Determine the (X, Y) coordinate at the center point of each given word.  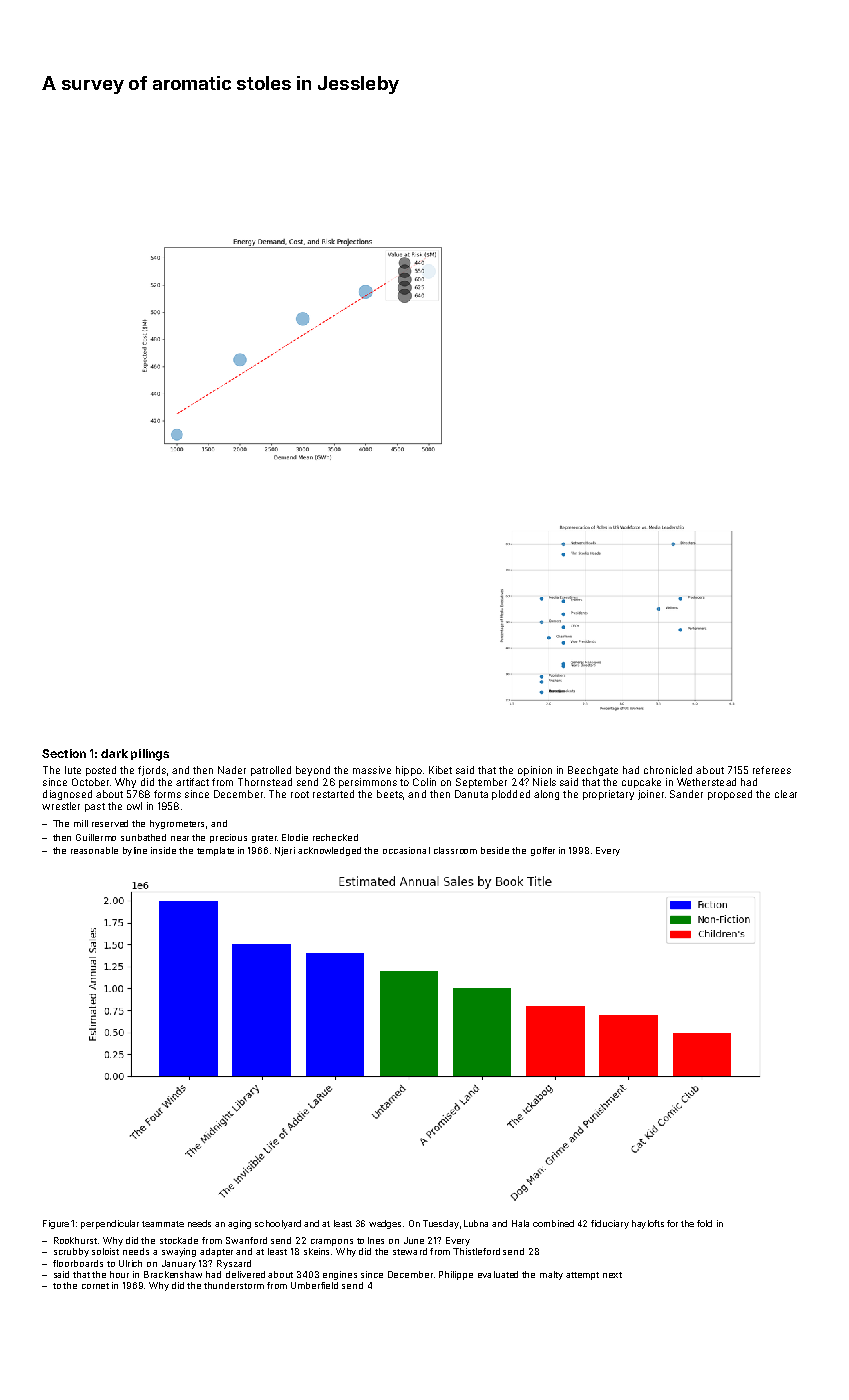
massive (372, 770)
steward (410, 1251)
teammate (163, 1224)
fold (704, 1223)
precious (228, 838)
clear (786, 794)
